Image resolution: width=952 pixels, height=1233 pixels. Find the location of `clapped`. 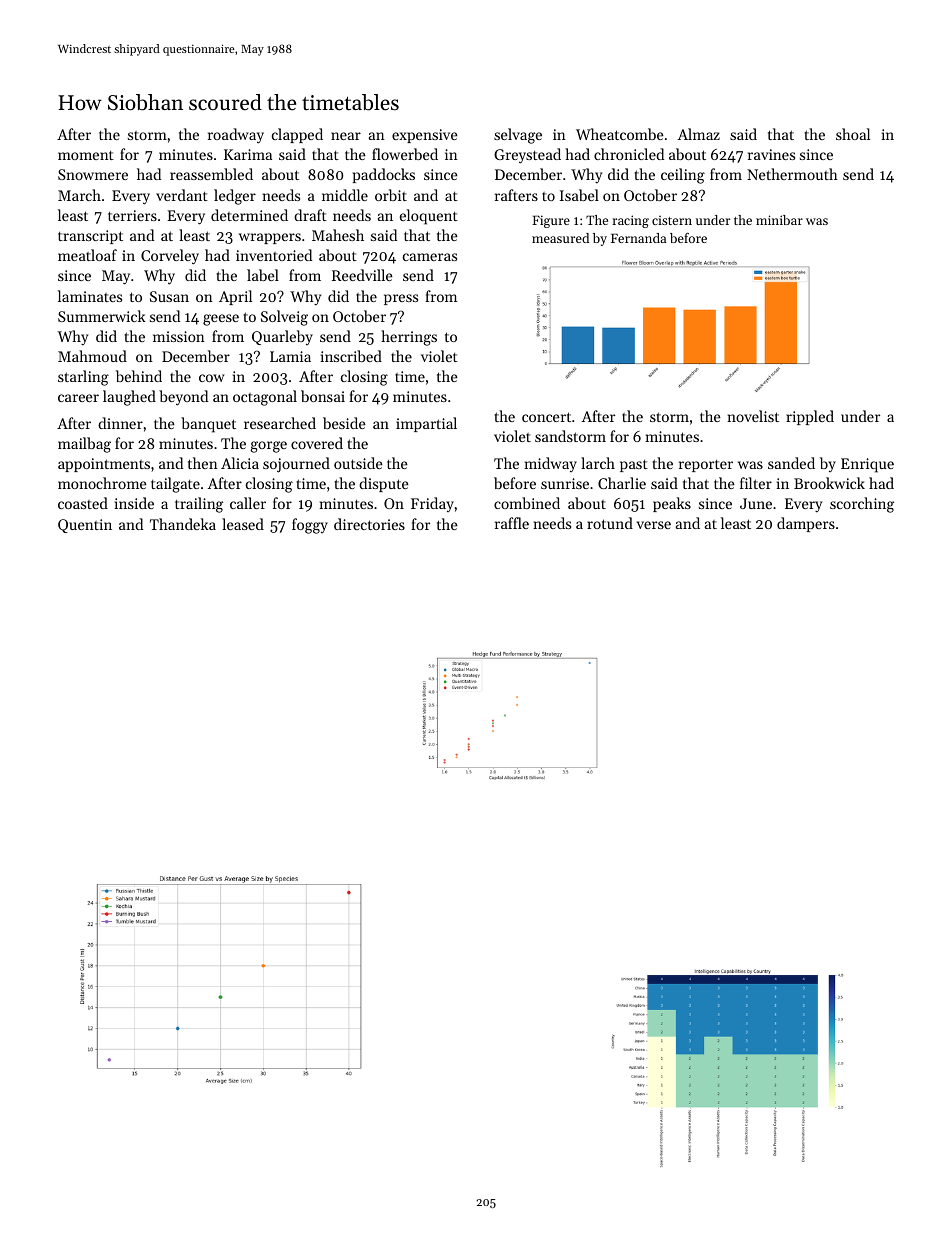

clapped is located at coordinates (297, 135).
